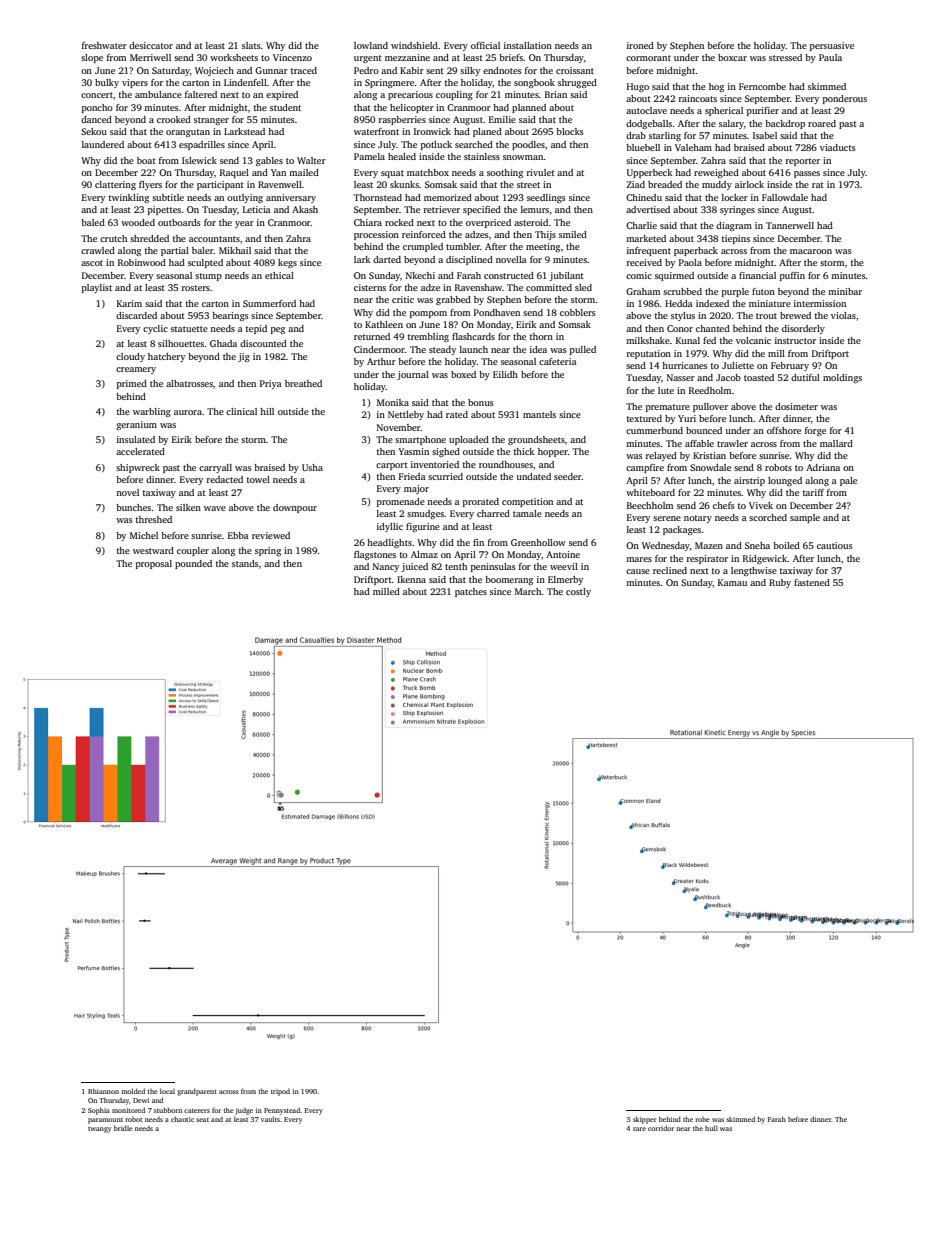  Describe the element at coordinates (280, 1092) in the screenshot. I see `tripod` at that location.
